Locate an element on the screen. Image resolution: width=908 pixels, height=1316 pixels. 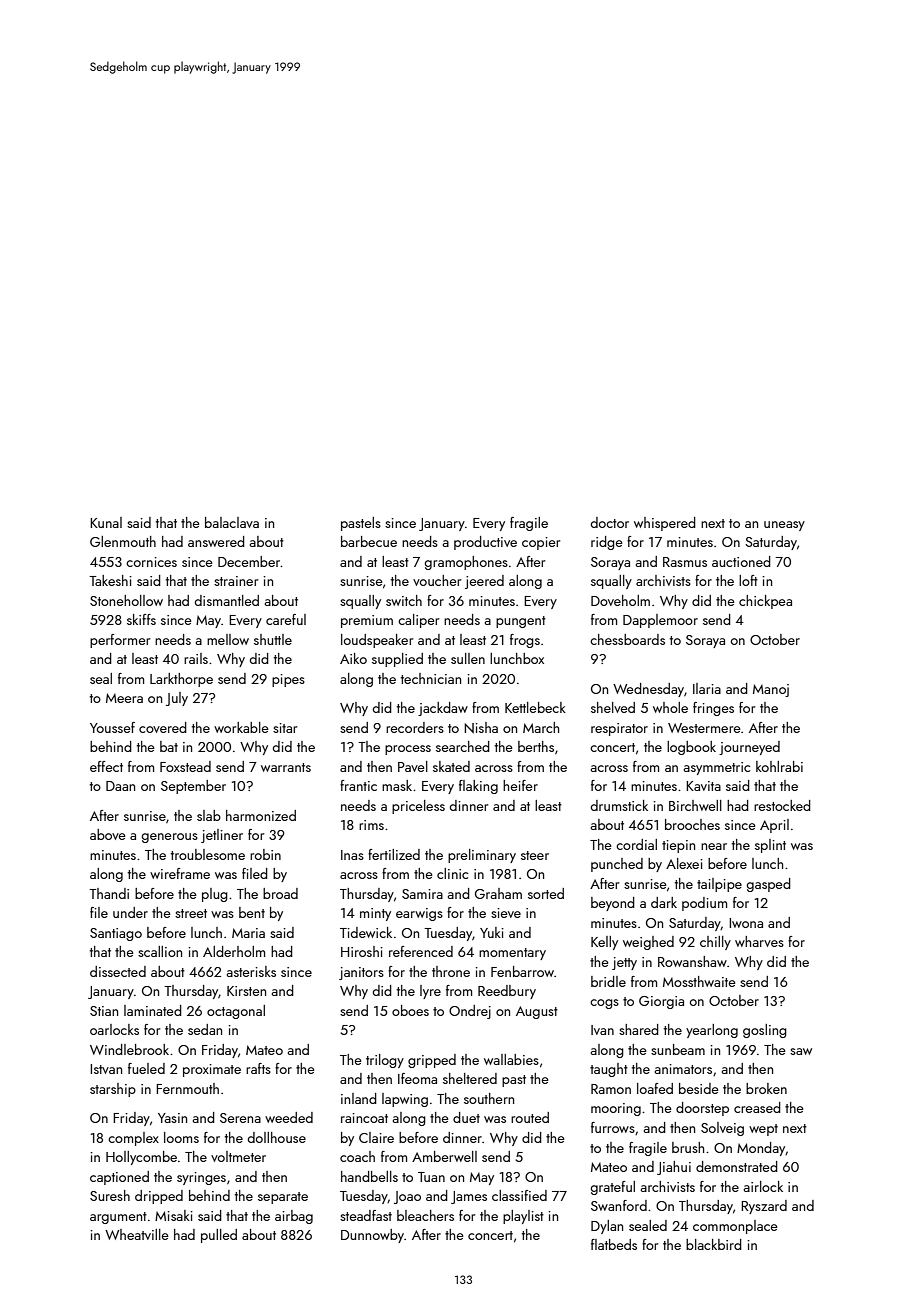
uneasy is located at coordinates (784, 526).
